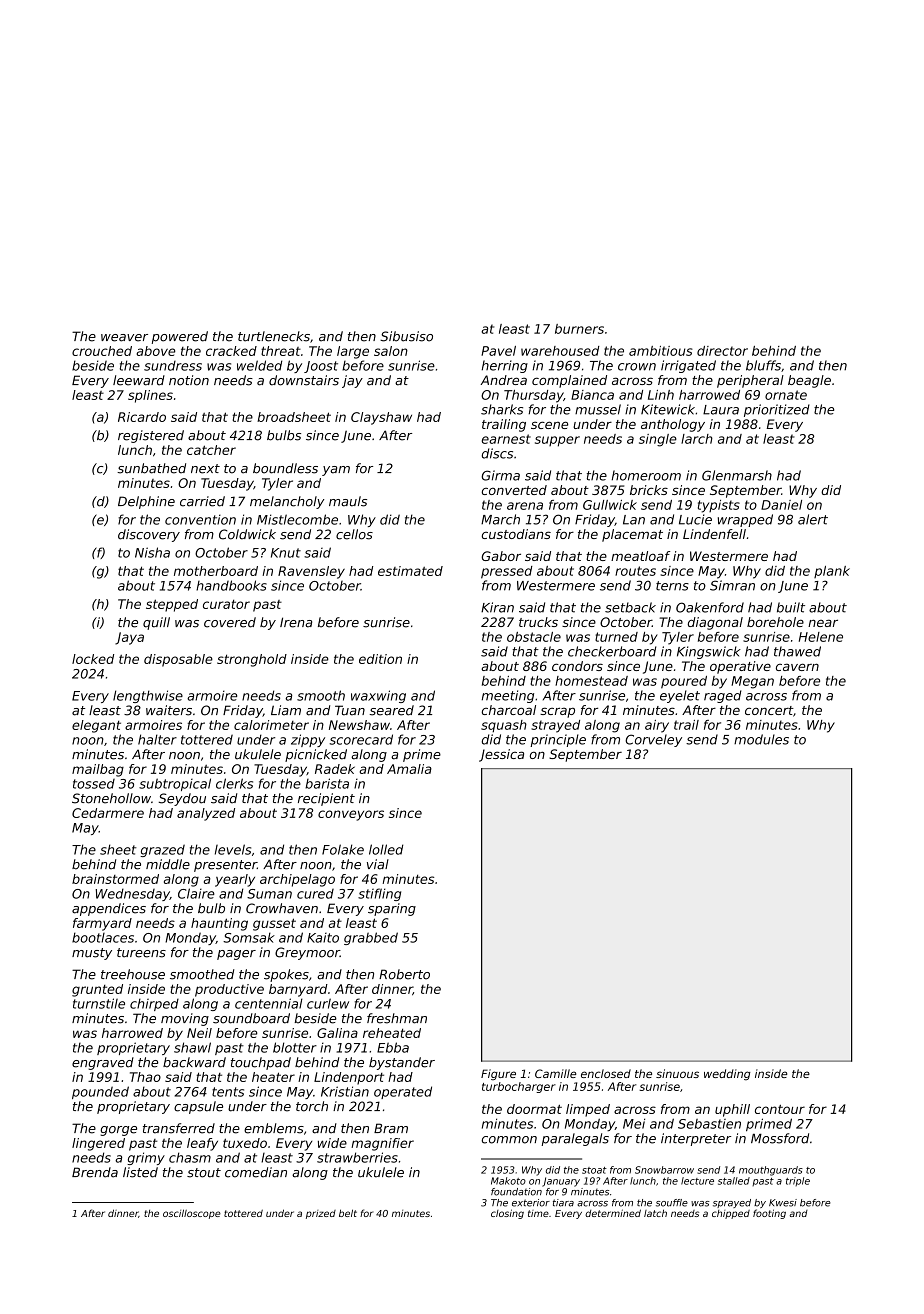 This screenshot has width=924, height=1314. I want to click on Sibusiso, so click(406, 336).
